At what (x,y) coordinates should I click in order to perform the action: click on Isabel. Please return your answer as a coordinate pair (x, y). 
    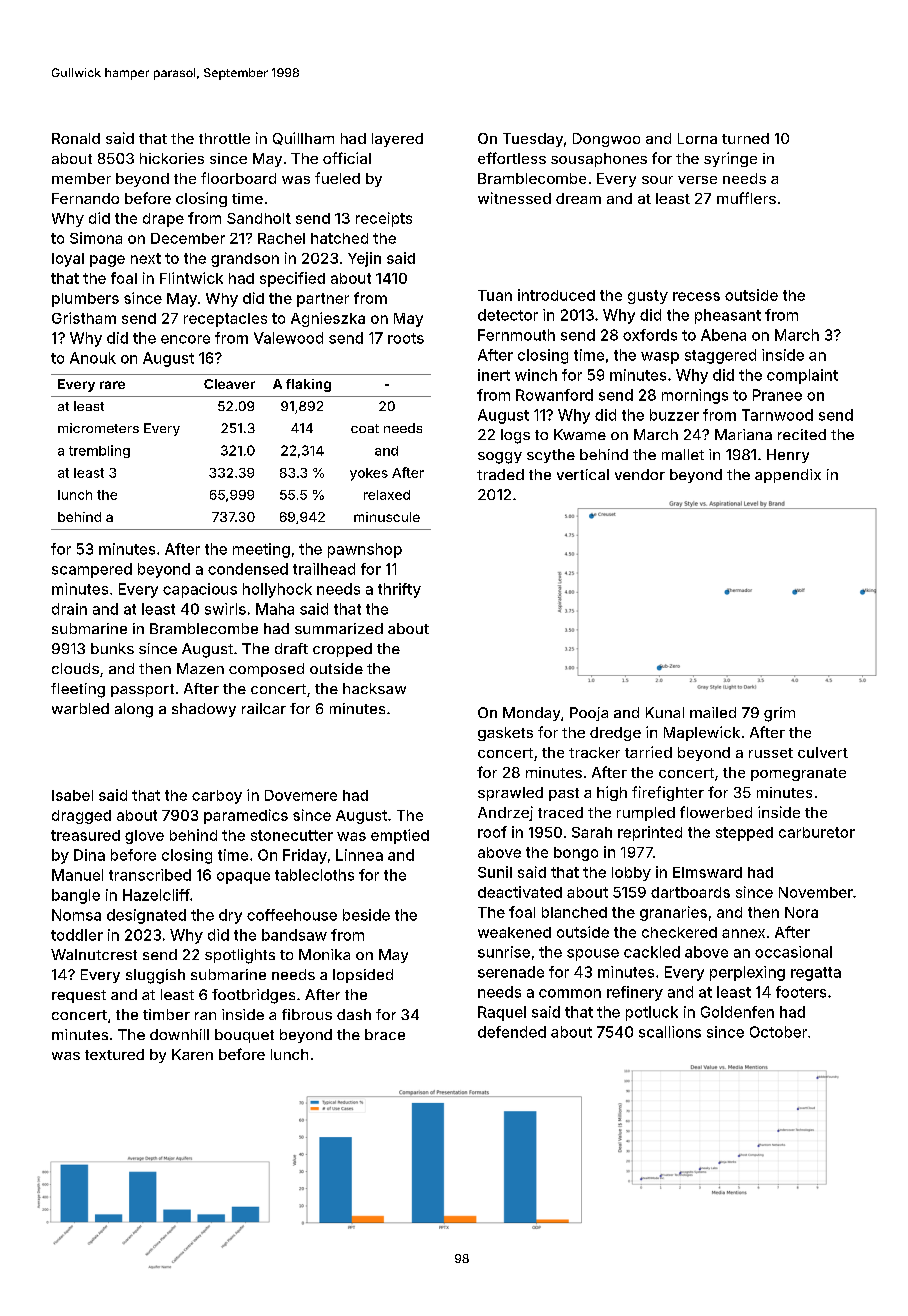
    Looking at the image, I should click on (72, 795).
